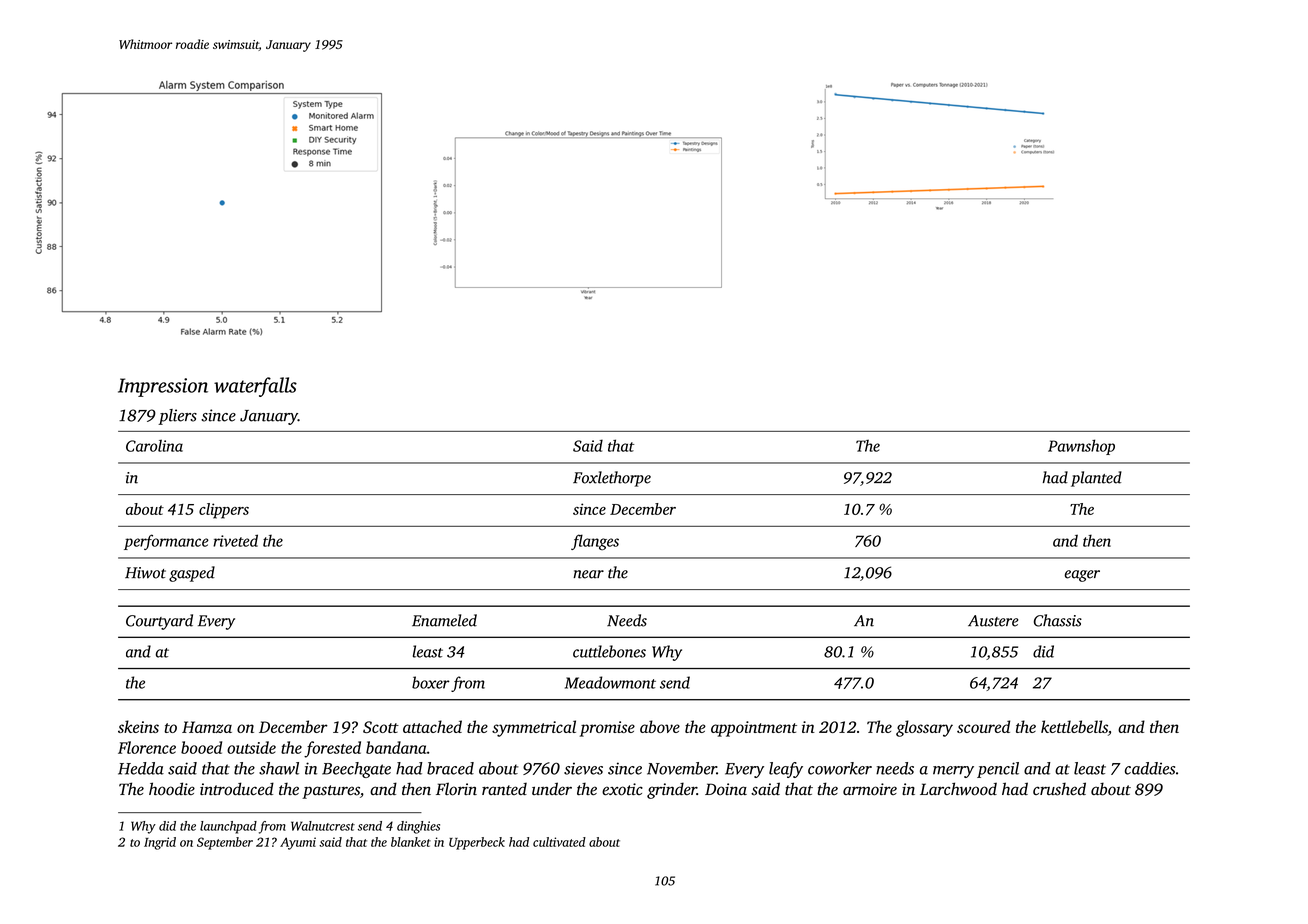 The image size is (1308, 924). What do you see at coordinates (1082, 576) in the page?
I see `eager` at bounding box center [1082, 576].
